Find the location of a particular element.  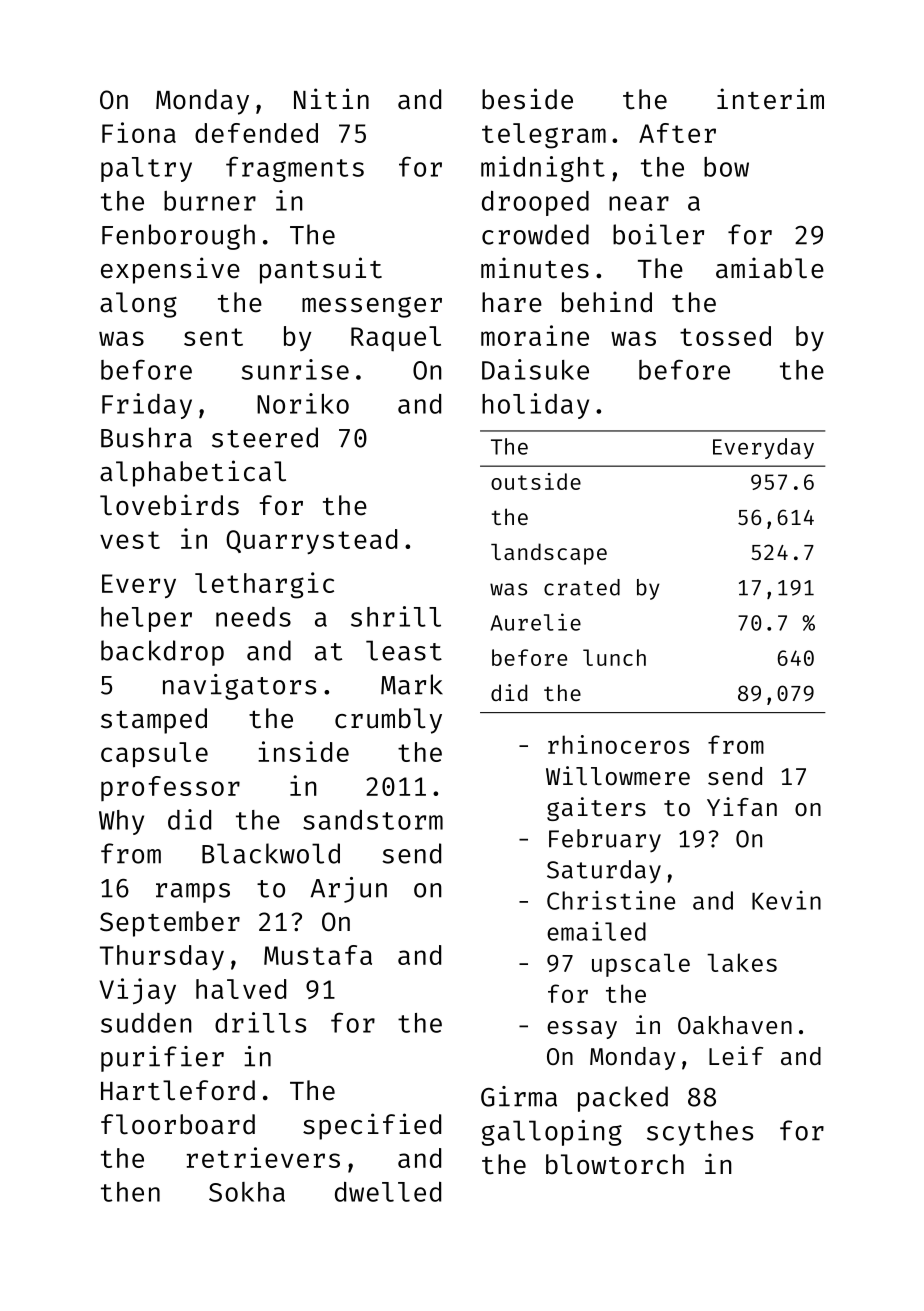

amiable is located at coordinates (770, 268).
